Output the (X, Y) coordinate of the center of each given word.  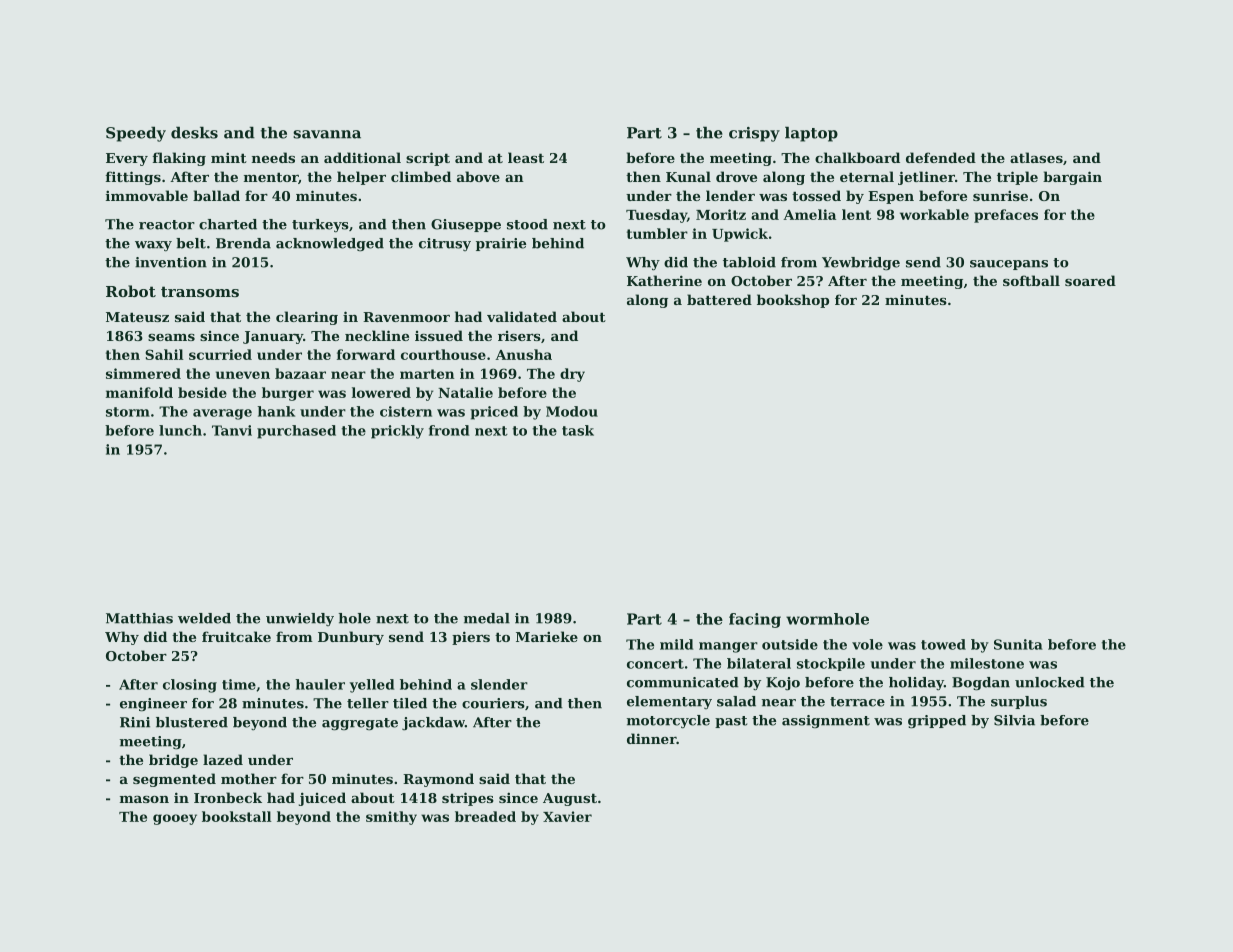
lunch (180, 430)
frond (449, 430)
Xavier (567, 816)
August (570, 799)
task (578, 430)
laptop (811, 134)
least (526, 157)
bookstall (237, 816)
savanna (327, 134)
